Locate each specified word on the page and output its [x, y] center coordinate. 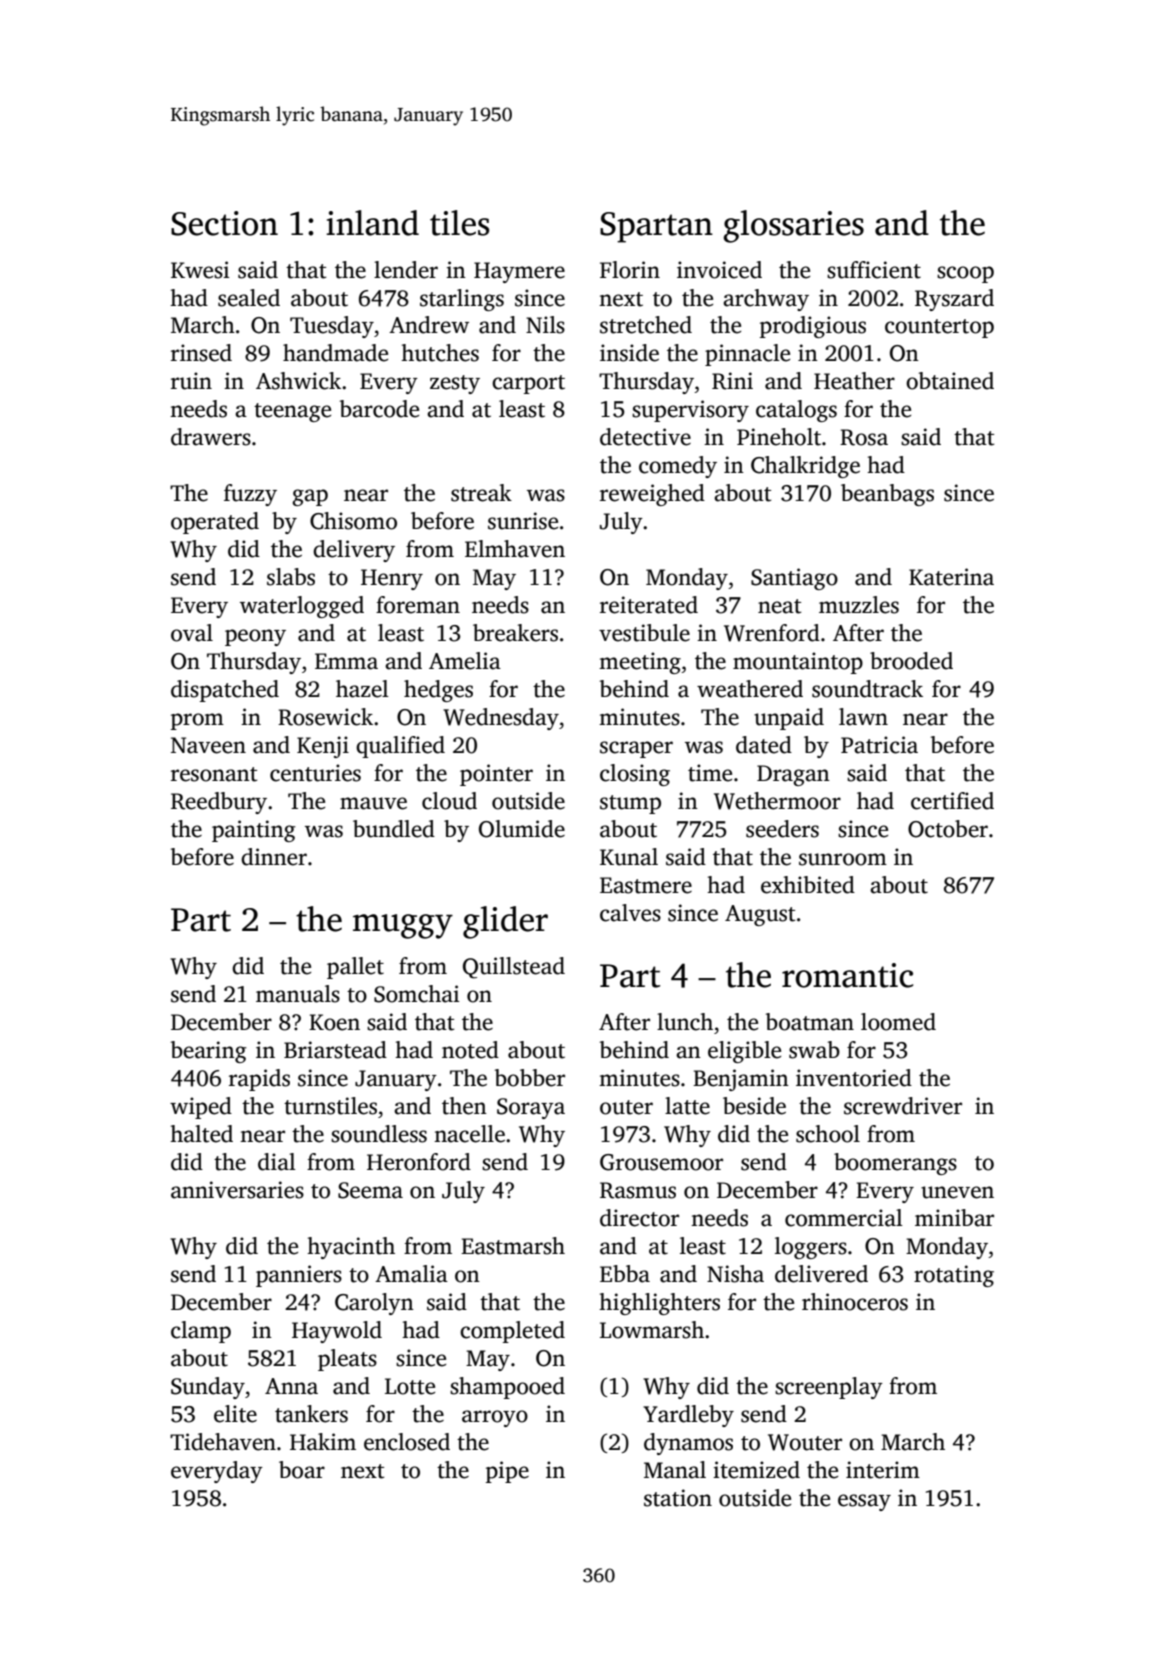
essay [864, 1502]
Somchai [417, 994]
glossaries [793, 226]
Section [224, 223]
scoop [965, 274]
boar [302, 1470]
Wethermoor [777, 801]
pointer [496, 775]
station [678, 1498]
